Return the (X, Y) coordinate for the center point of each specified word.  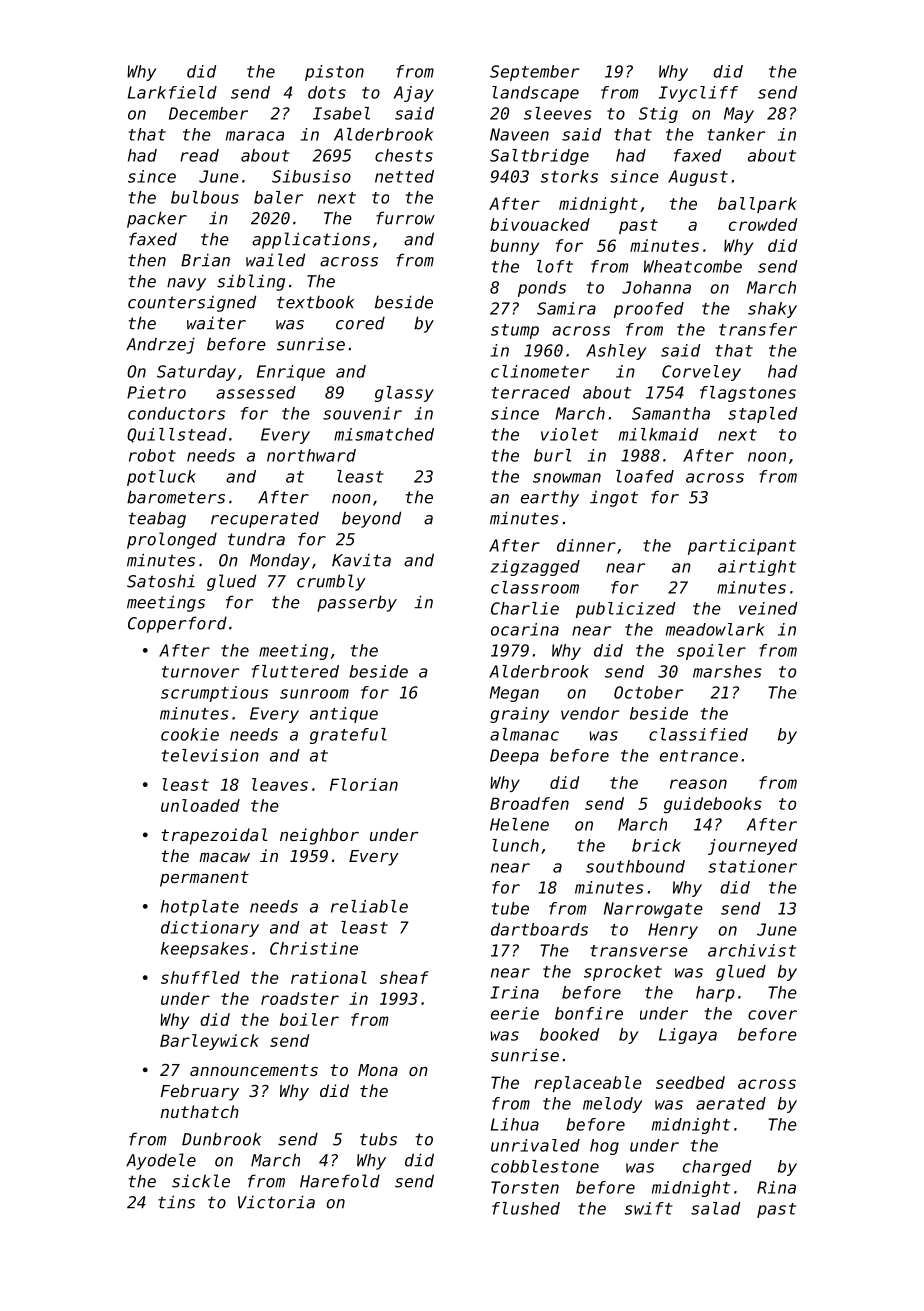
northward (311, 455)
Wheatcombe (693, 266)
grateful (348, 736)
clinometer (540, 371)
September (534, 73)
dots (327, 92)
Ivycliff (698, 94)
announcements (254, 1070)
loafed (645, 476)
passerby (357, 603)
